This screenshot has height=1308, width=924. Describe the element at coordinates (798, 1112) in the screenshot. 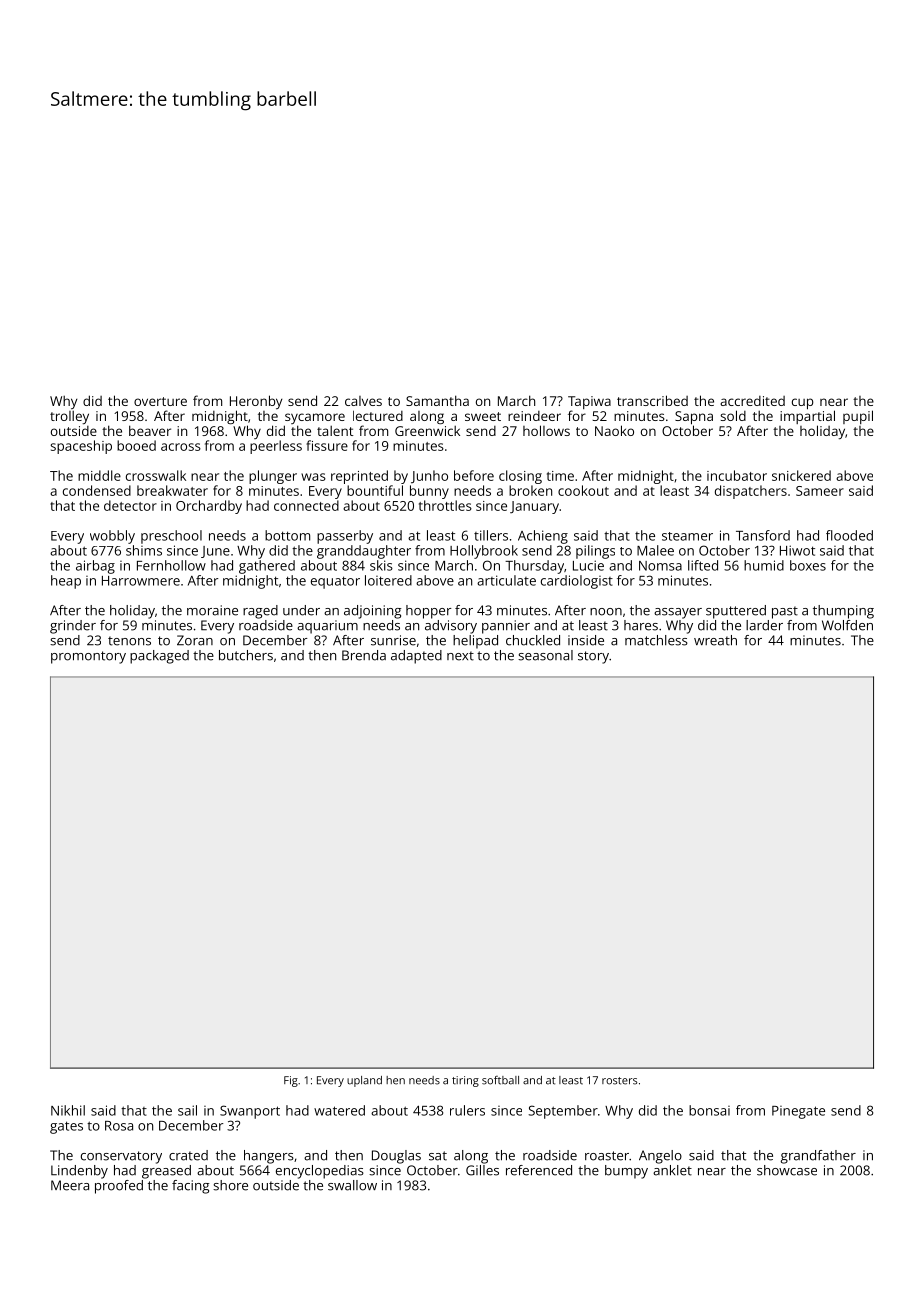

I see `Pinegate` at that location.
